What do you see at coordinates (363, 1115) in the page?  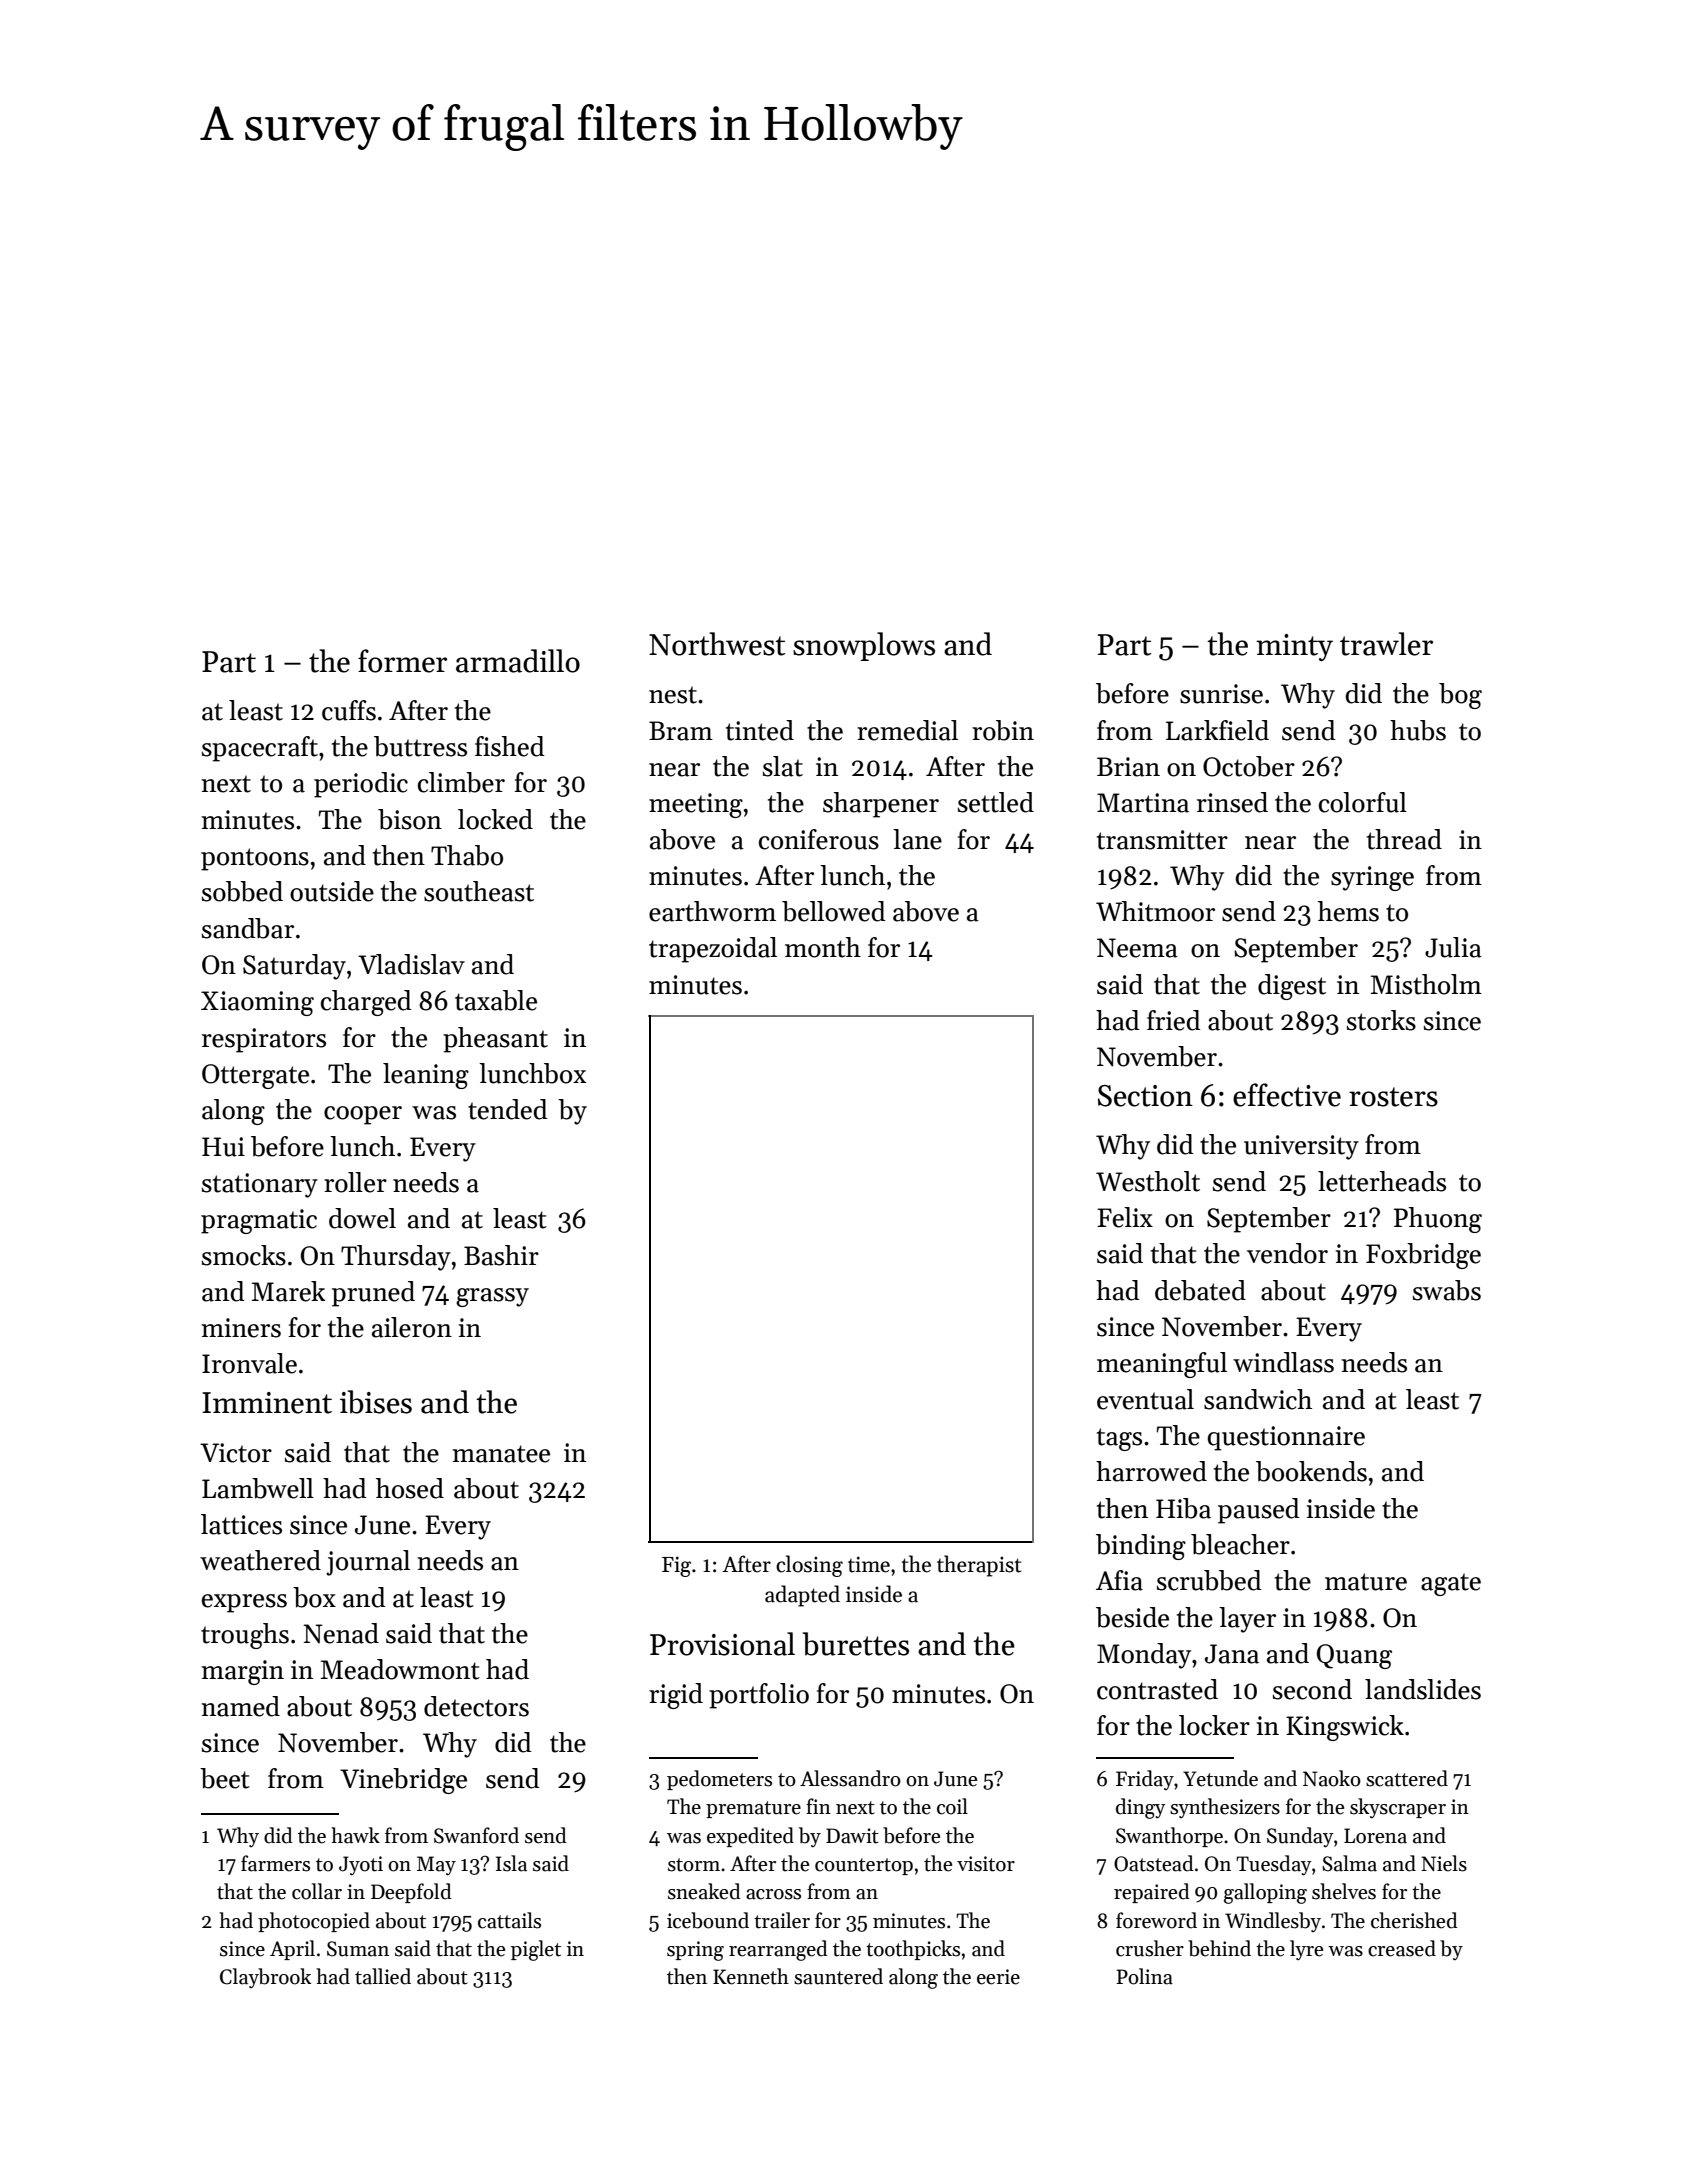 I see `cooper` at bounding box center [363, 1115].
